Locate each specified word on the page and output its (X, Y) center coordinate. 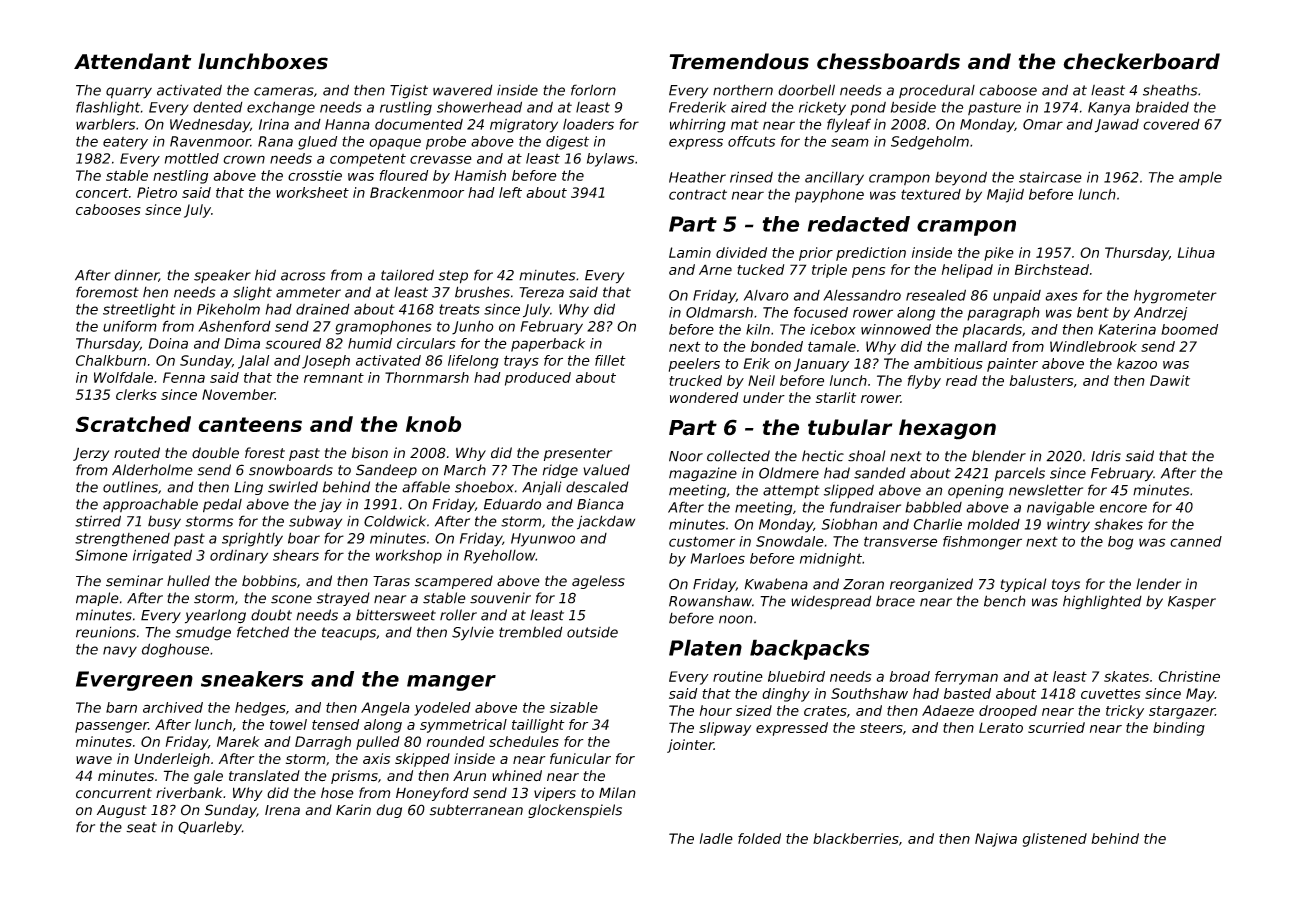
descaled (597, 487)
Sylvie (473, 633)
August (122, 811)
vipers (555, 794)
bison (370, 453)
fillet (610, 360)
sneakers (252, 679)
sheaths (1170, 90)
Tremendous (739, 61)
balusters (1041, 380)
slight (252, 293)
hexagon (947, 429)
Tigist (409, 91)
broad (910, 676)
